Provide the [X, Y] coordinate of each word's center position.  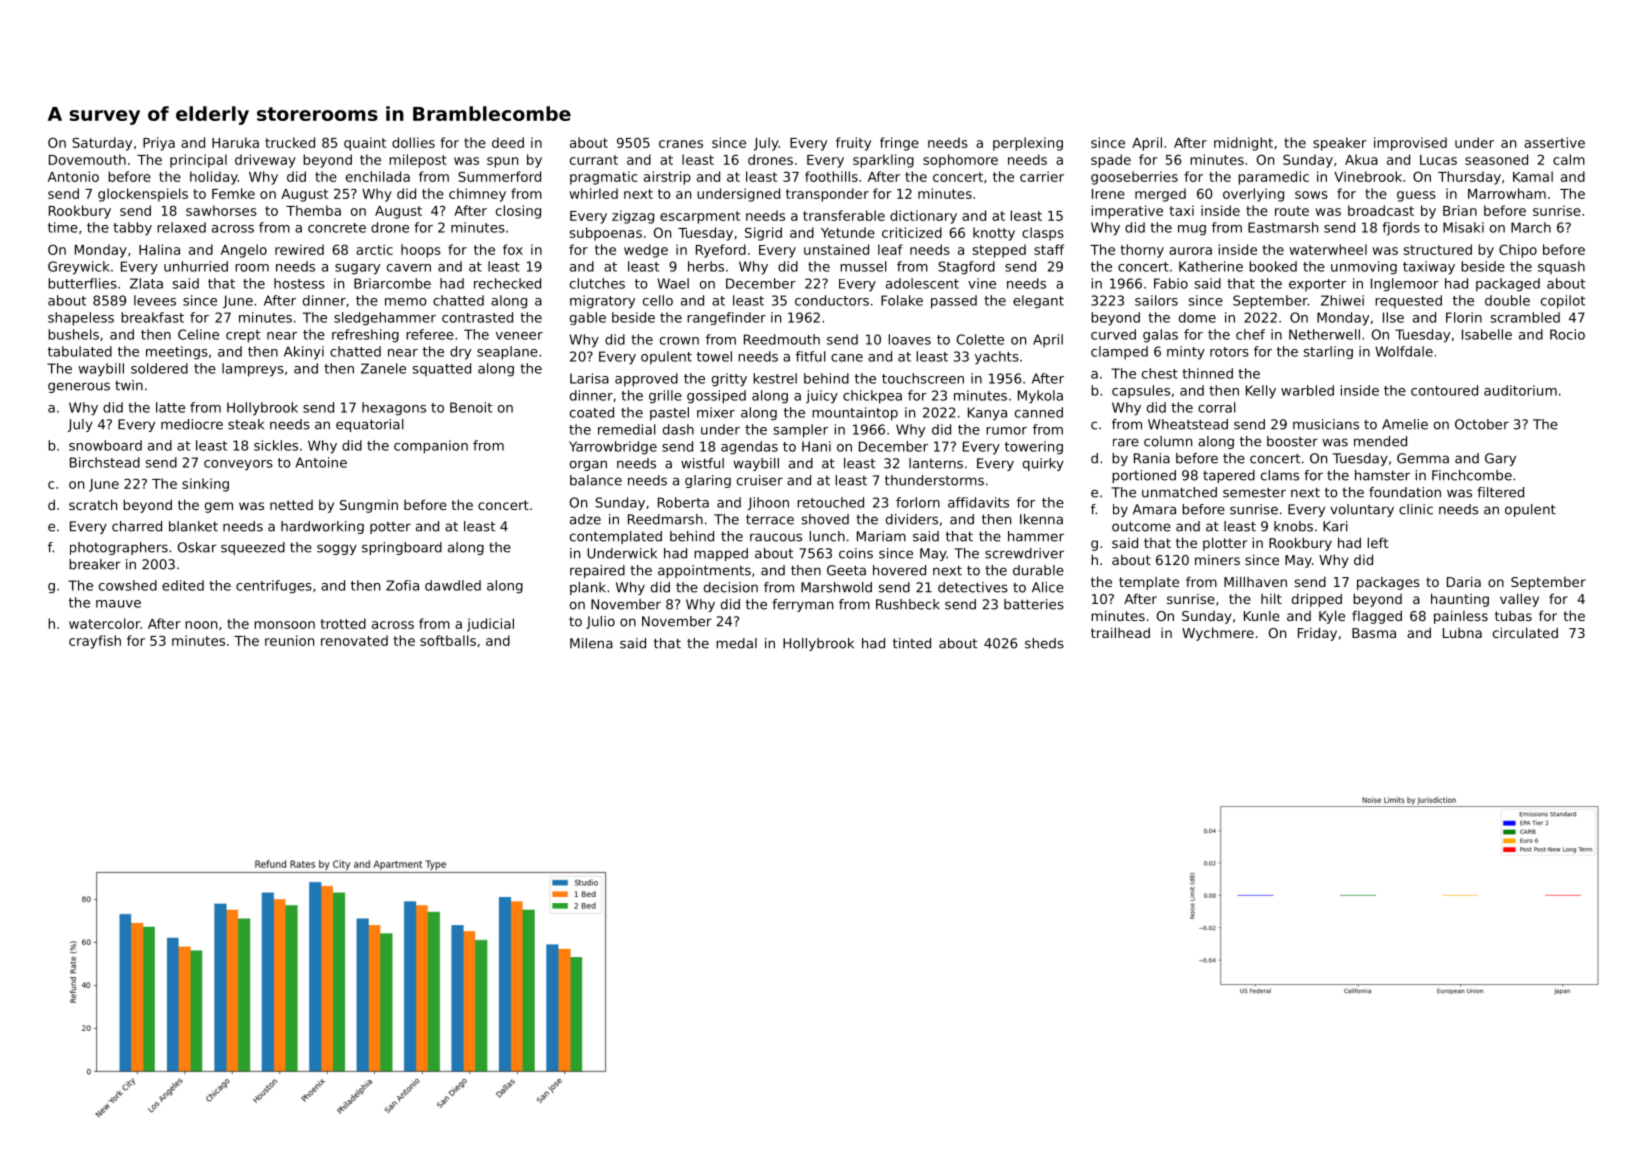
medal [736, 643]
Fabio [1171, 283]
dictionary [923, 217]
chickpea [872, 397]
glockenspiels [143, 195]
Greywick [79, 268]
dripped [1317, 600]
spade [1111, 161]
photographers [119, 548]
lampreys [253, 370]
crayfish [95, 642]
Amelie [1405, 424]
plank [588, 588]
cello [658, 300]
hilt [1271, 598]
